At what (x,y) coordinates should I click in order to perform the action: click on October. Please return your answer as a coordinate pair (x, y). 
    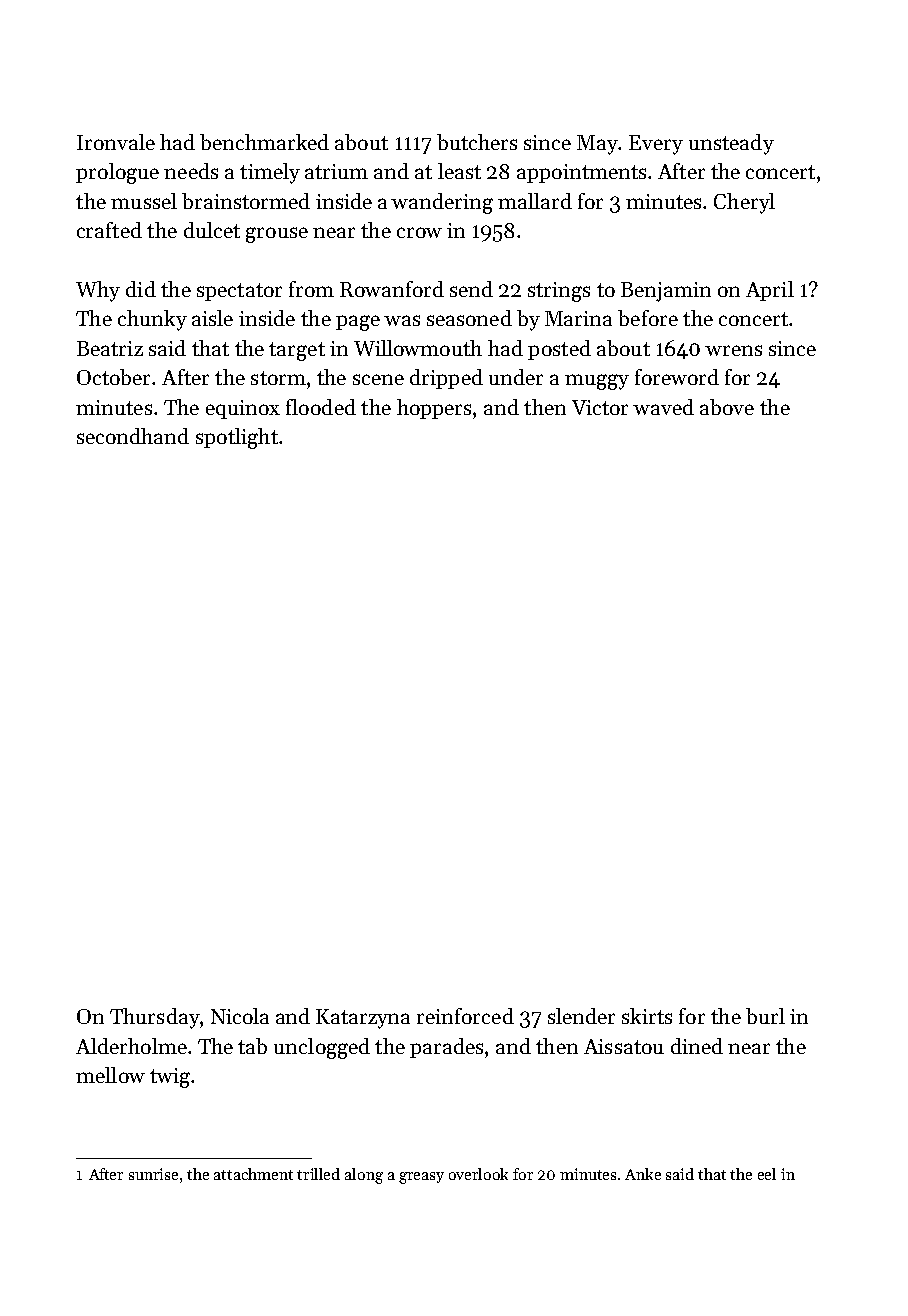
    Looking at the image, I should click on (113, 377).
